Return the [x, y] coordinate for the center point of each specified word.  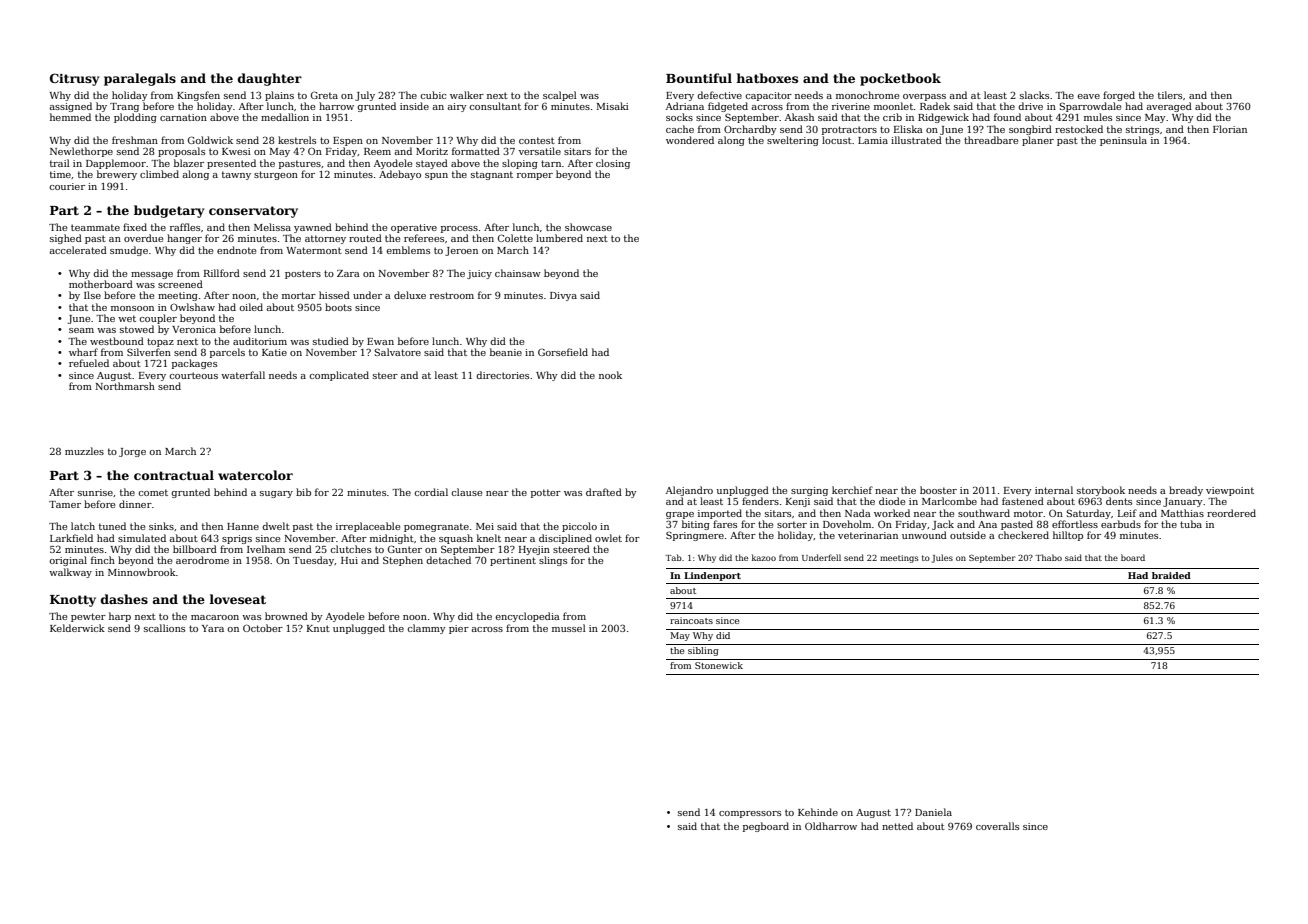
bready [1186, 491]
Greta [324, 95]
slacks [1034, 95]
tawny [236, 175]
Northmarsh [125, 386]
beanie [506, 352]
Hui [349, 560]
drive [1030, 106]
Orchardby [750, 130]
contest [537, 140]
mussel [569, 628]
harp [120, 617]
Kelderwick [77, 628]
